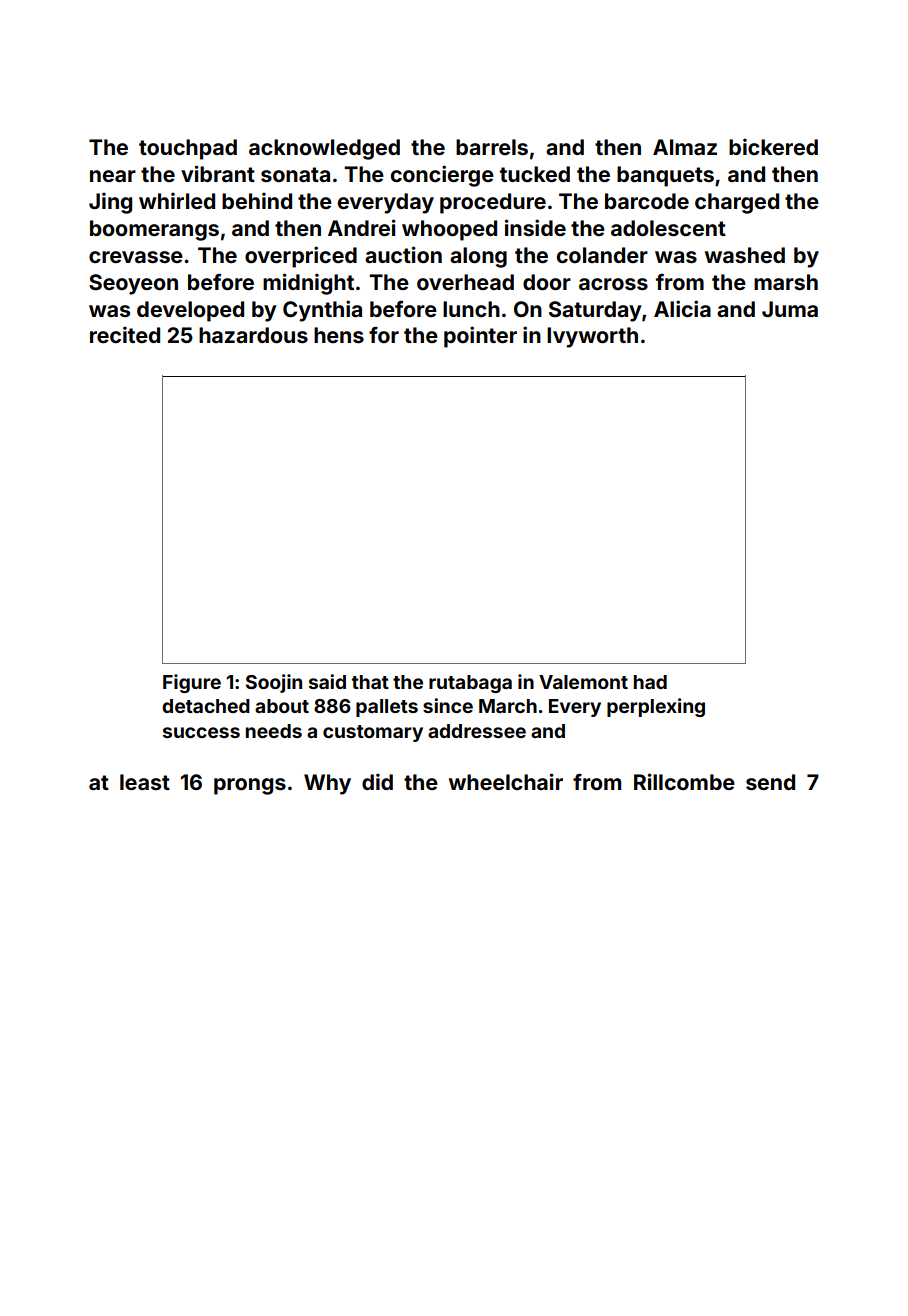  Describe the element at coordinates (145, 782) in the page. I see `least` at that location.
